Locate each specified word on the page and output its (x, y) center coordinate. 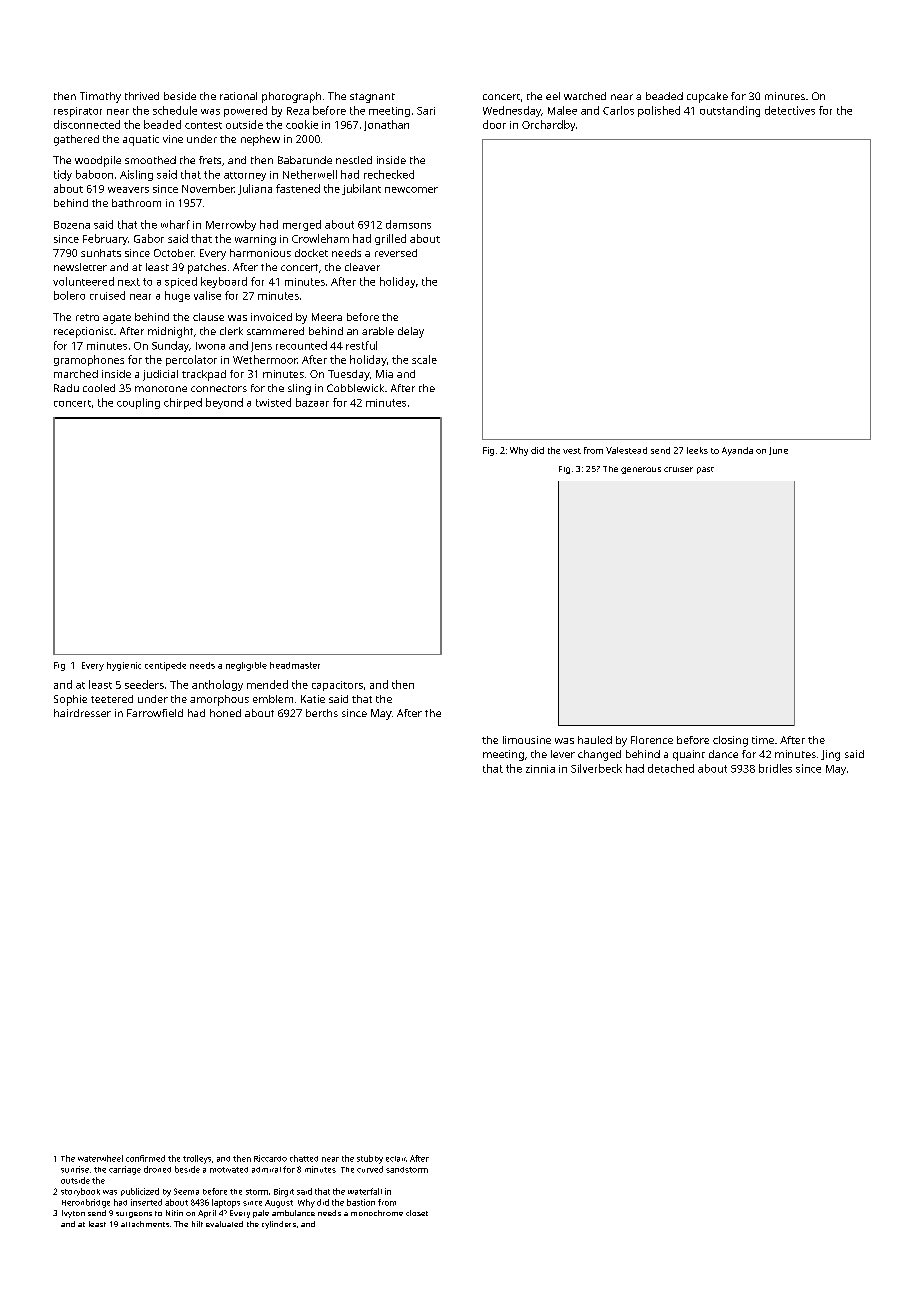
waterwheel (100, 1158)
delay (411, 332)
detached (671, 768)
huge (177, 296)
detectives (790, 110)
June (778, 451)
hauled (595, 740)
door (494, 124)
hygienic (124, 666)
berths (322, 713)
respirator (78, 112)
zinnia (540, 769)
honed (225, 713)
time (763, 740)
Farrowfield (155, 713)
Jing (830, 755)
